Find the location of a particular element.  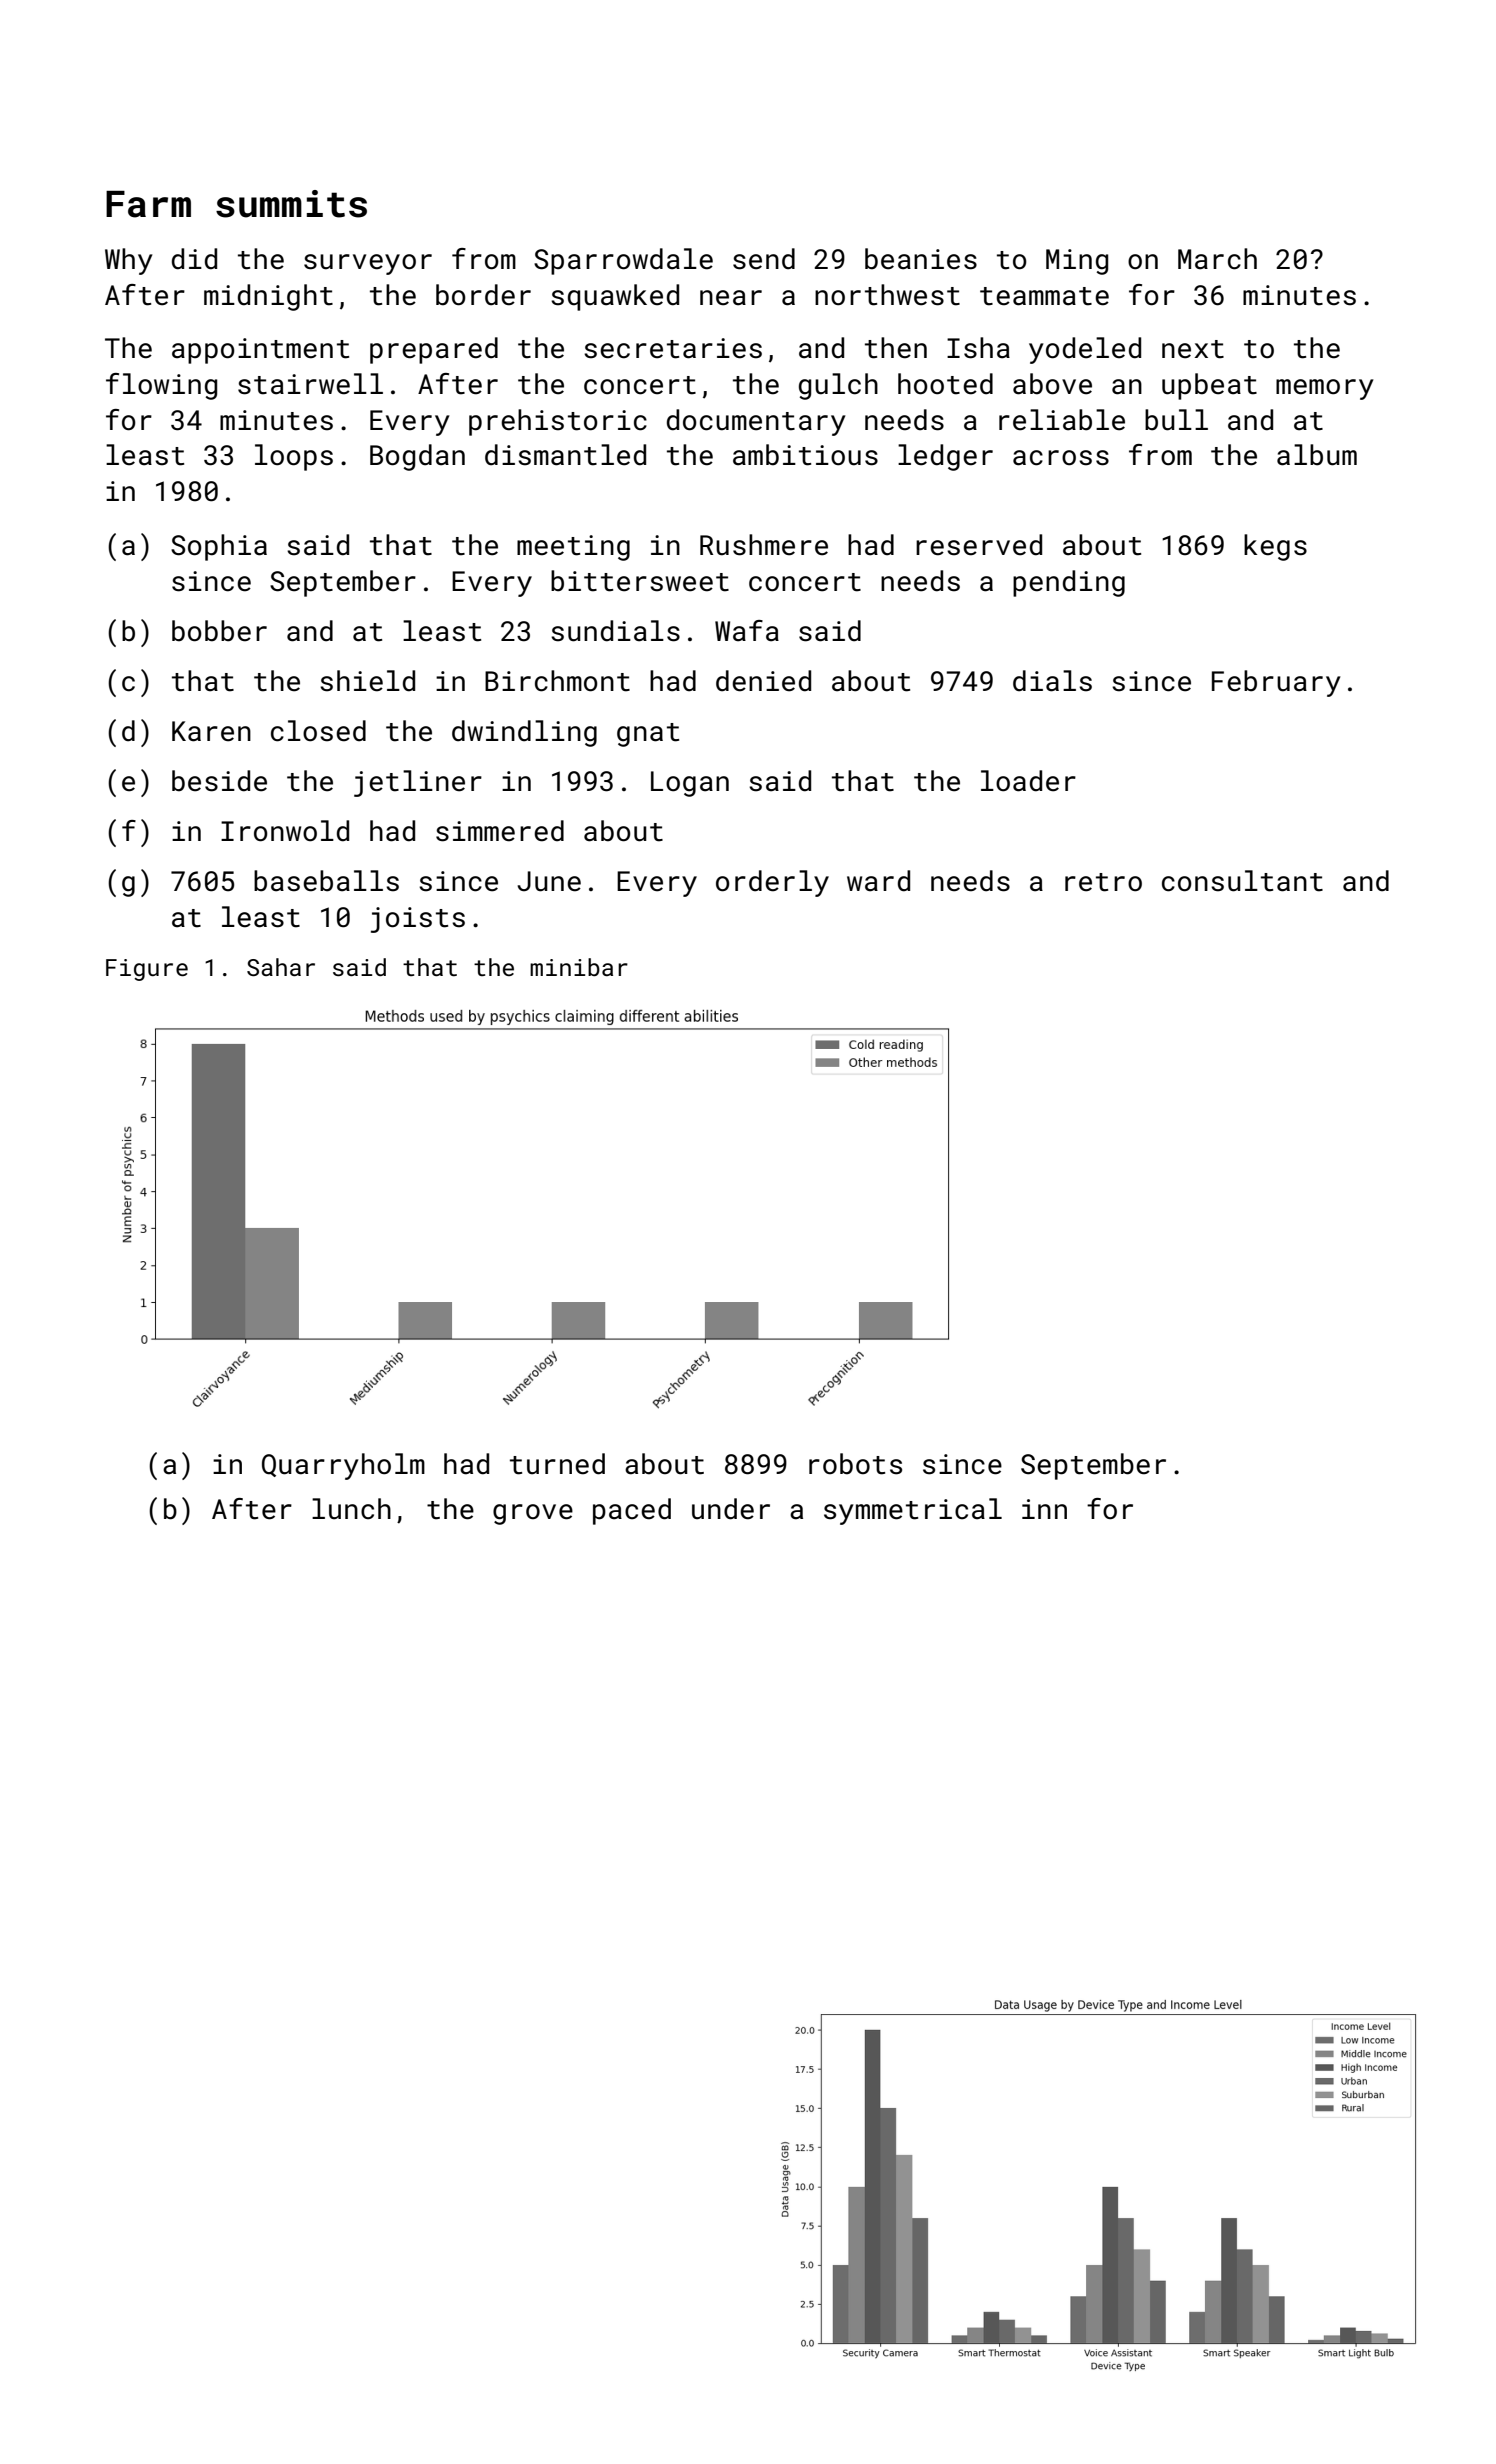

denied is located at coordinates (763, 681).
